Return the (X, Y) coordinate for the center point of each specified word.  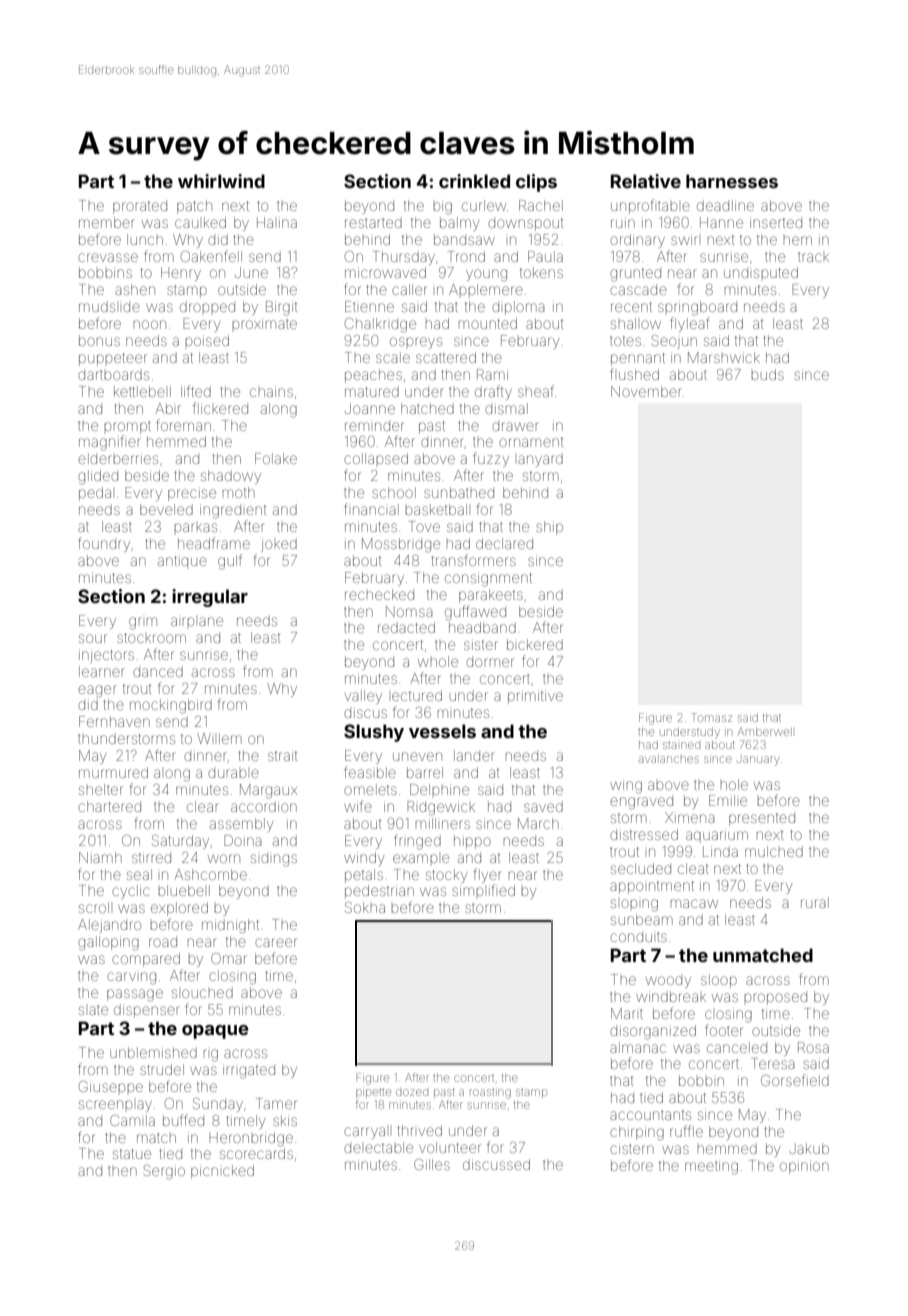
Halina (277, 222)
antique (182, 560)
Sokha (365, 907)
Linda (720, 851)
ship (549, 528)
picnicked (222, 1172)
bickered (535, 644)
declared (504, 543)
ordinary (637, 241)
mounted (487, 323)
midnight (230, 926)
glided (98, 477)
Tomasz (712, 717)
